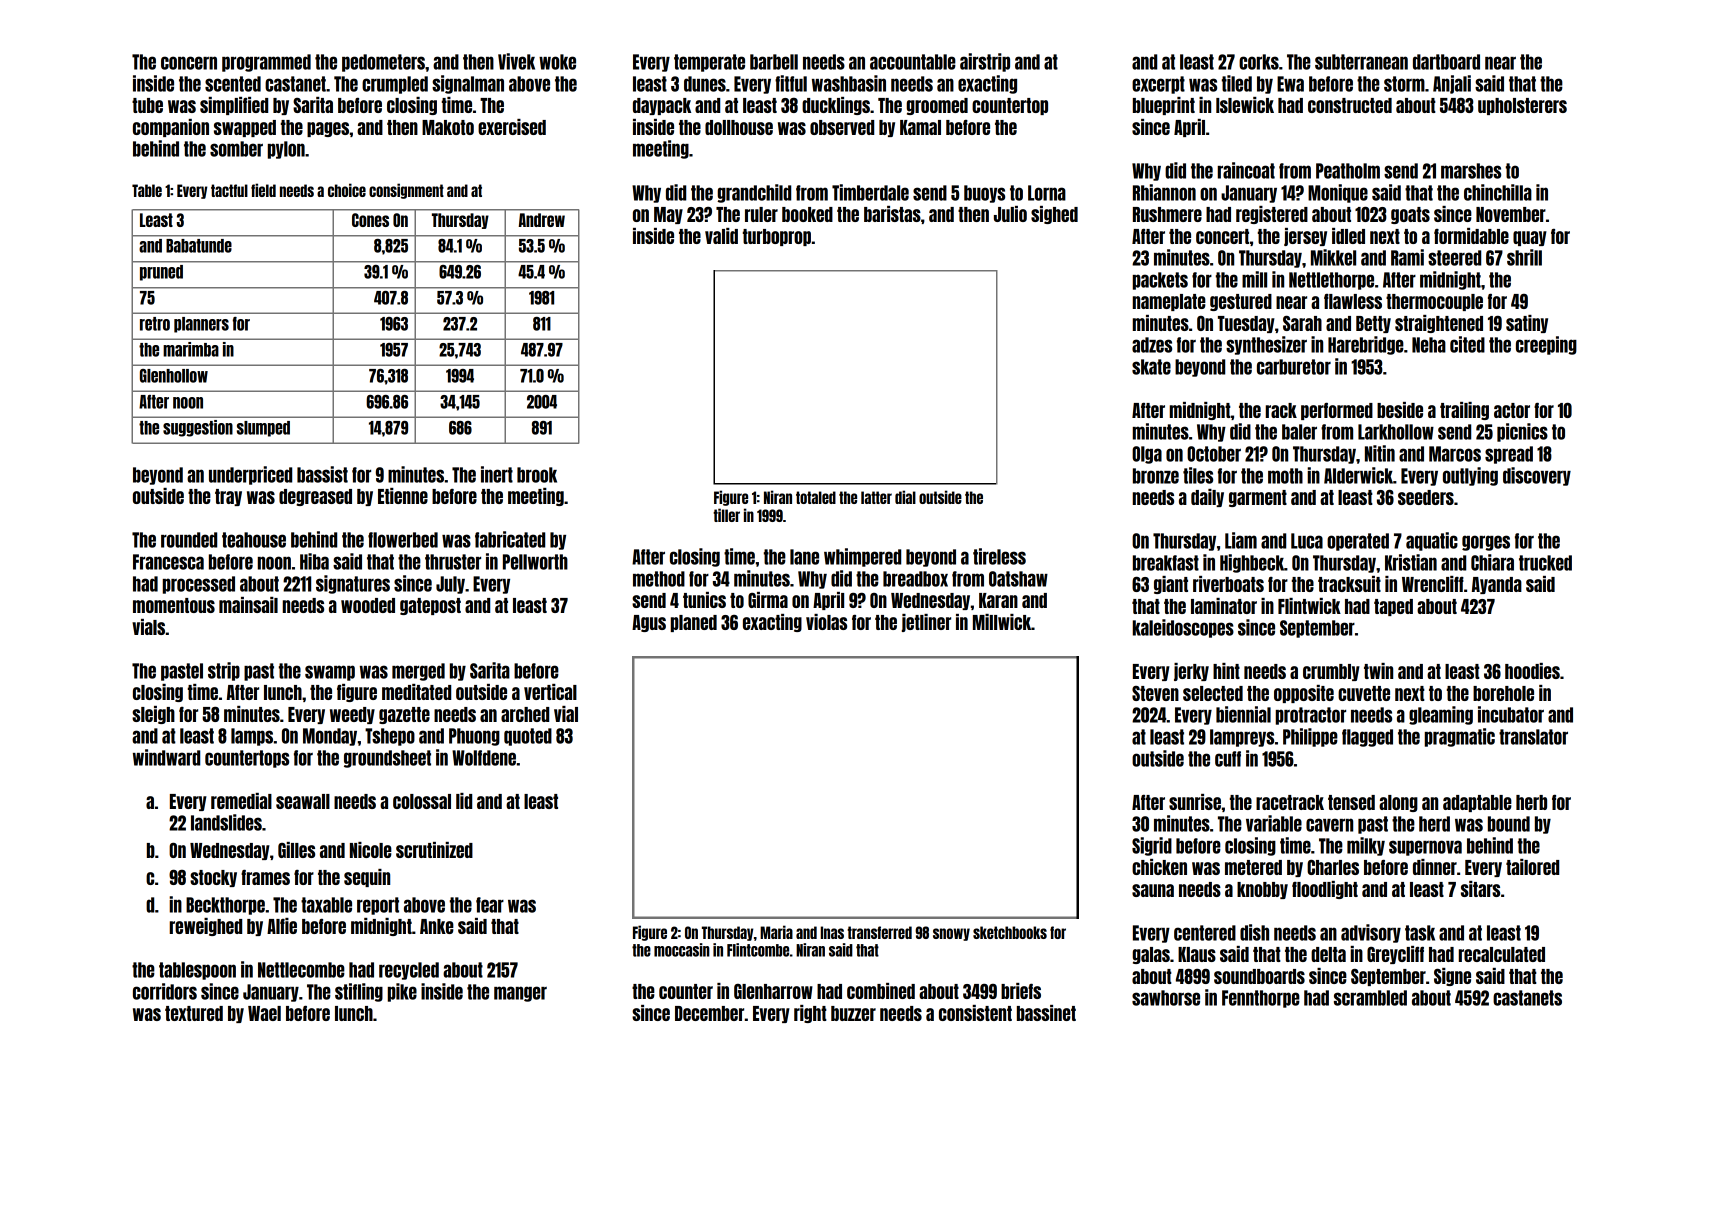 Image resolution: width=1711 pixels, height=1210 pixels. I want to click on totaled, so click(816, 497).
